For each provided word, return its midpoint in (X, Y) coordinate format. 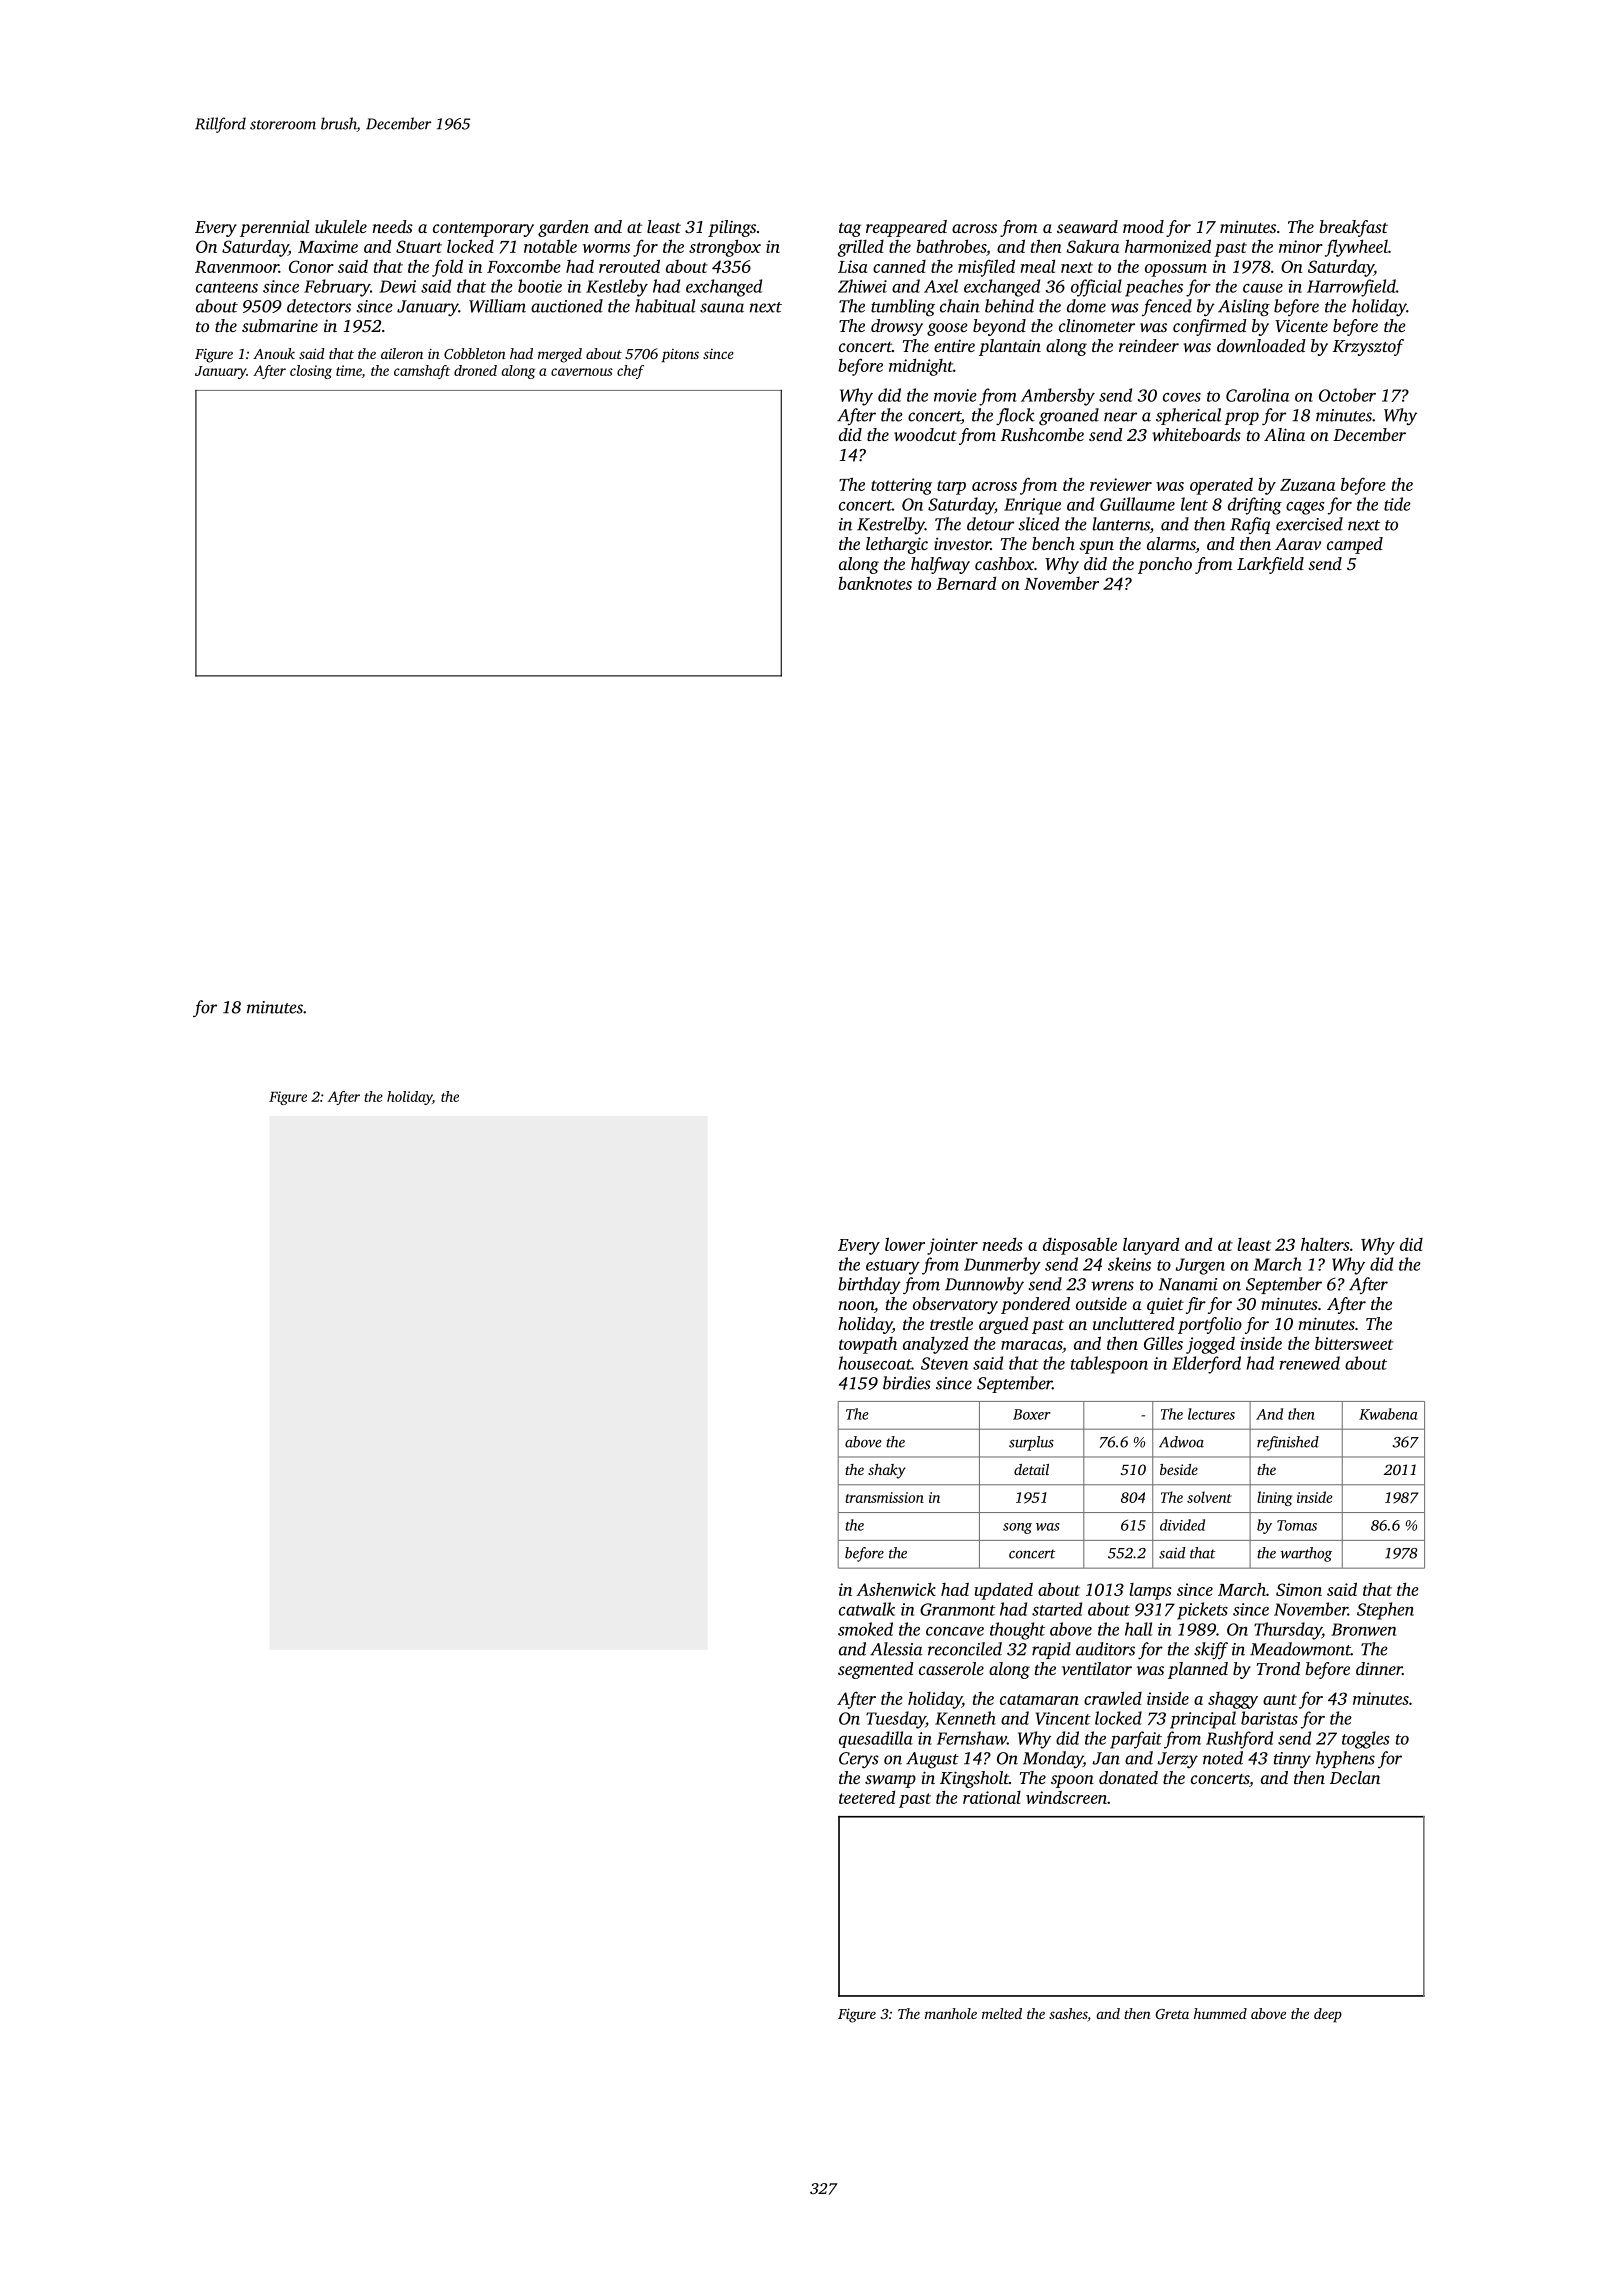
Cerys (859, 1760)
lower (905, 1244)
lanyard (1151, 1246)
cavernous (582, 372)
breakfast (1353, 228)
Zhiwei (862, 286)
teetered (867, 1797)
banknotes (875, 583)
